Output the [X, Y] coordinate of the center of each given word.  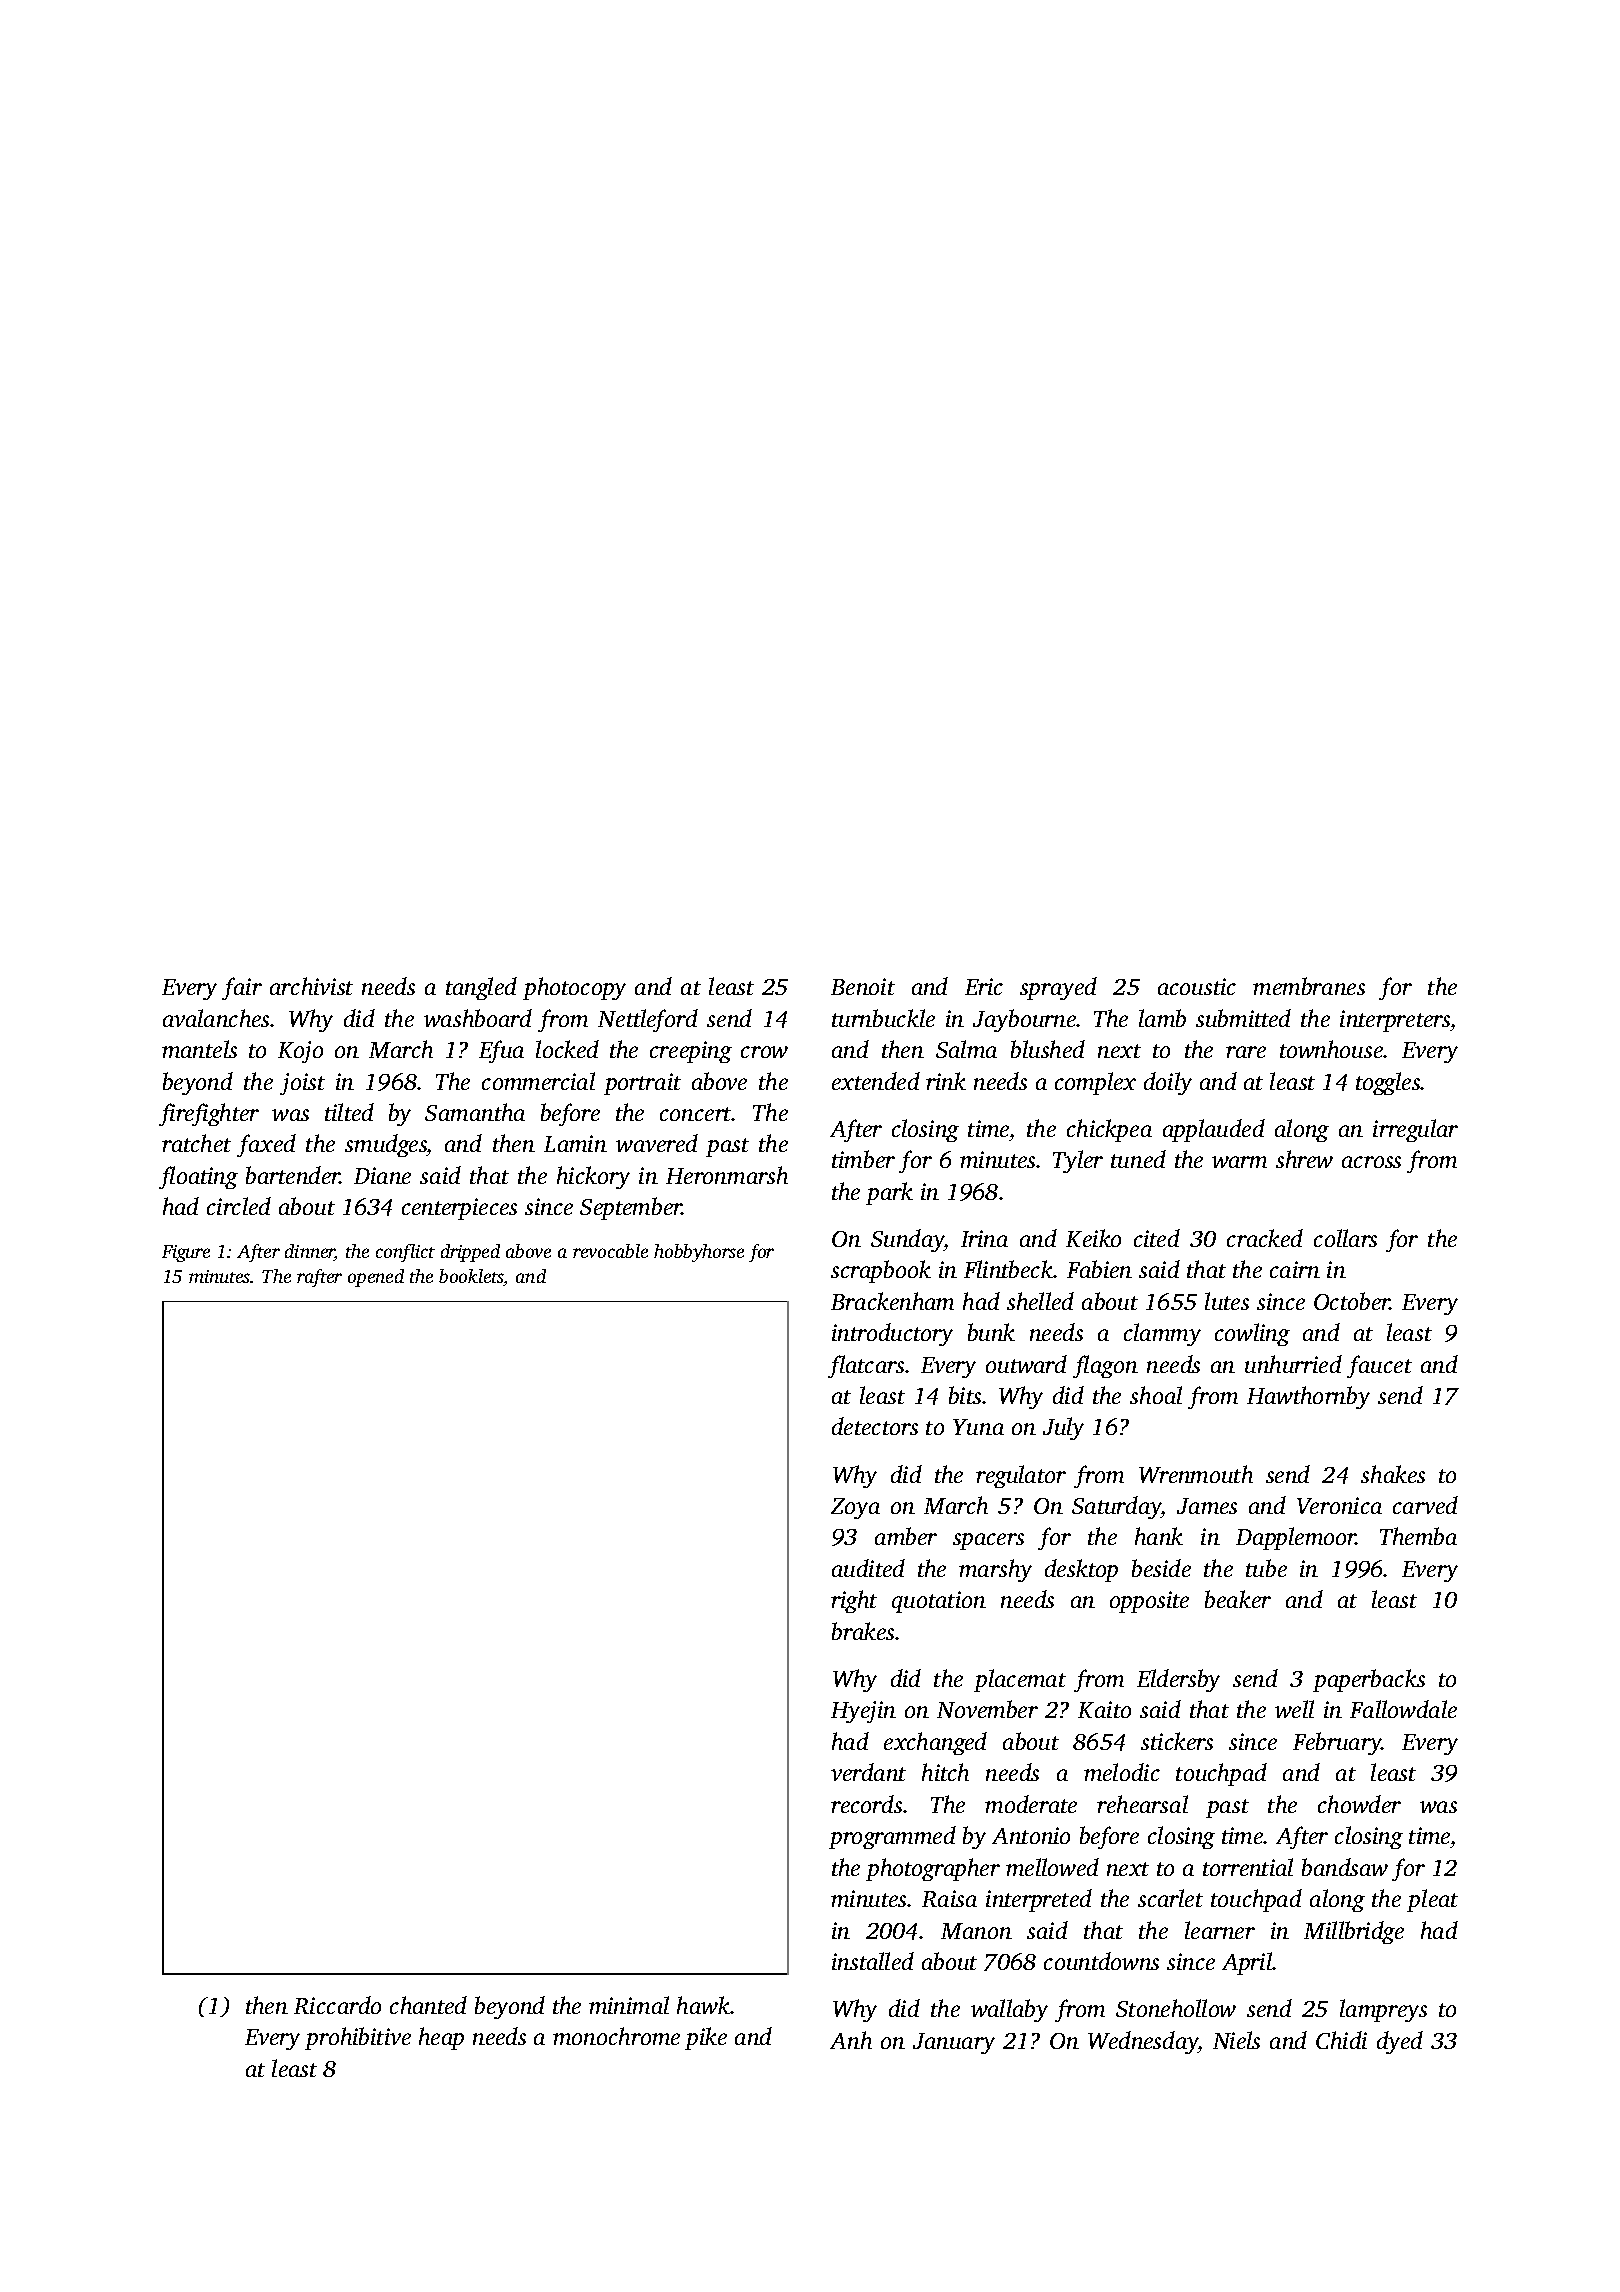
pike [706, 2038]
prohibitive [358, 2038]
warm [1239, 1162]
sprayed [1058, 988]
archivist [311, 986]
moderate [1031, 1804]
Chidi [1341, 2040]
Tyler [1078, 1161]
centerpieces [459, 1209]
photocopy [574, 988]
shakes [1393, 1474]
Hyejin [863, 1712]
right [854, 1601]
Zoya [855, 1508]
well [1294, 1709]
